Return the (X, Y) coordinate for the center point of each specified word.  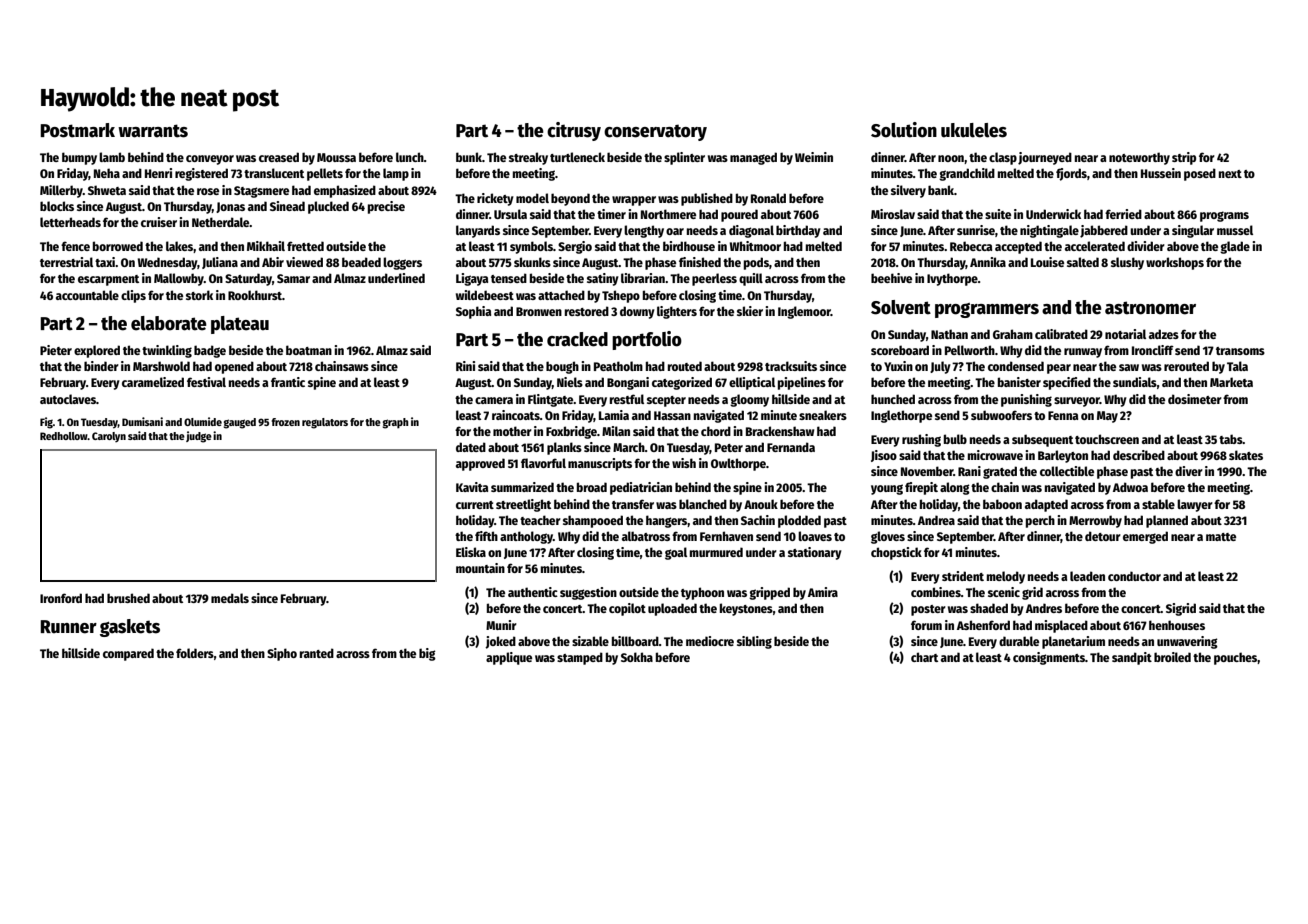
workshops (1175, 263)
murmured (716, 552)
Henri (158, 173)
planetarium (1073, 642)
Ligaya (472, 279)
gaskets (130, 628)
